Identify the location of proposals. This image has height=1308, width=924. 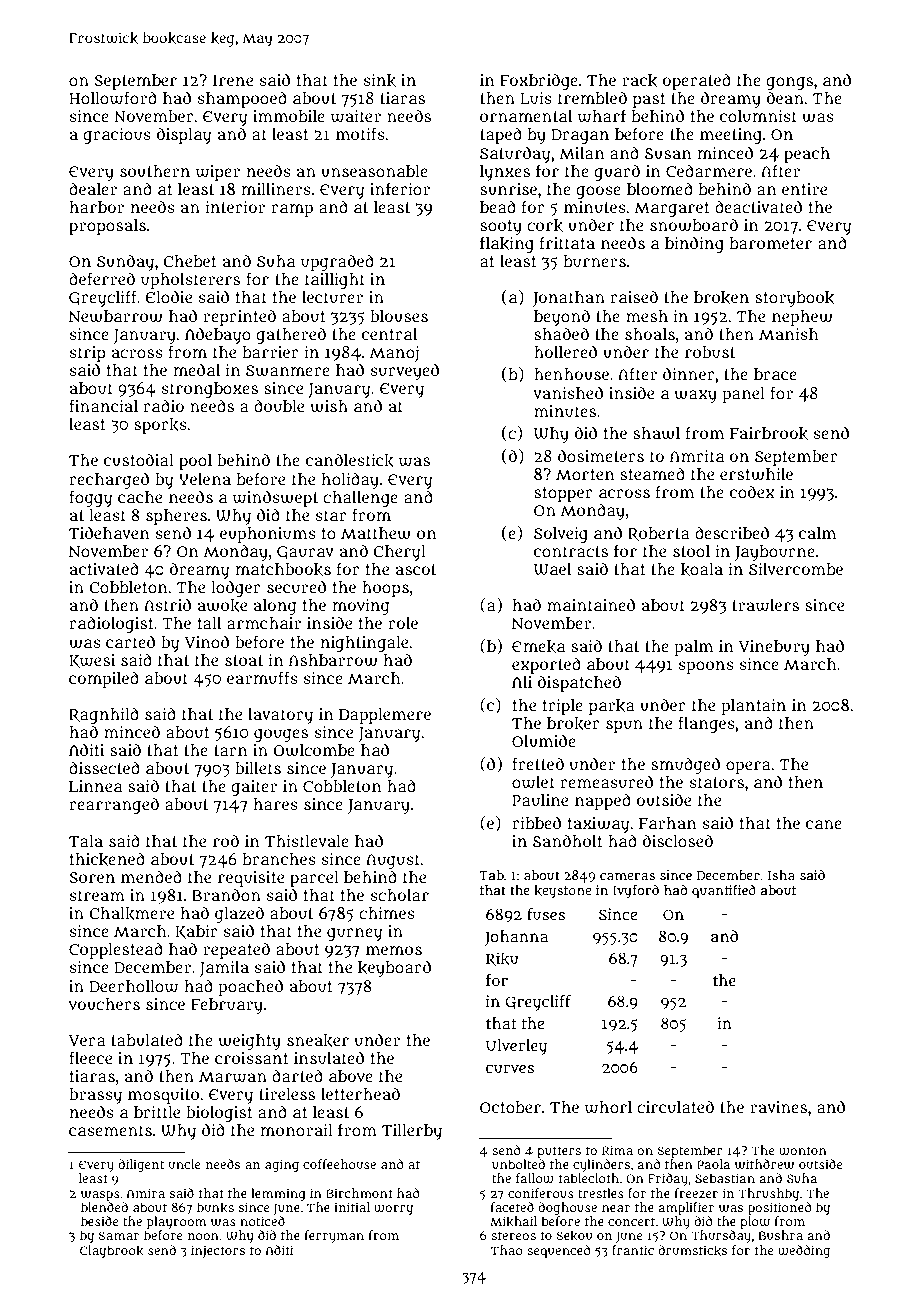
(107, 227).
